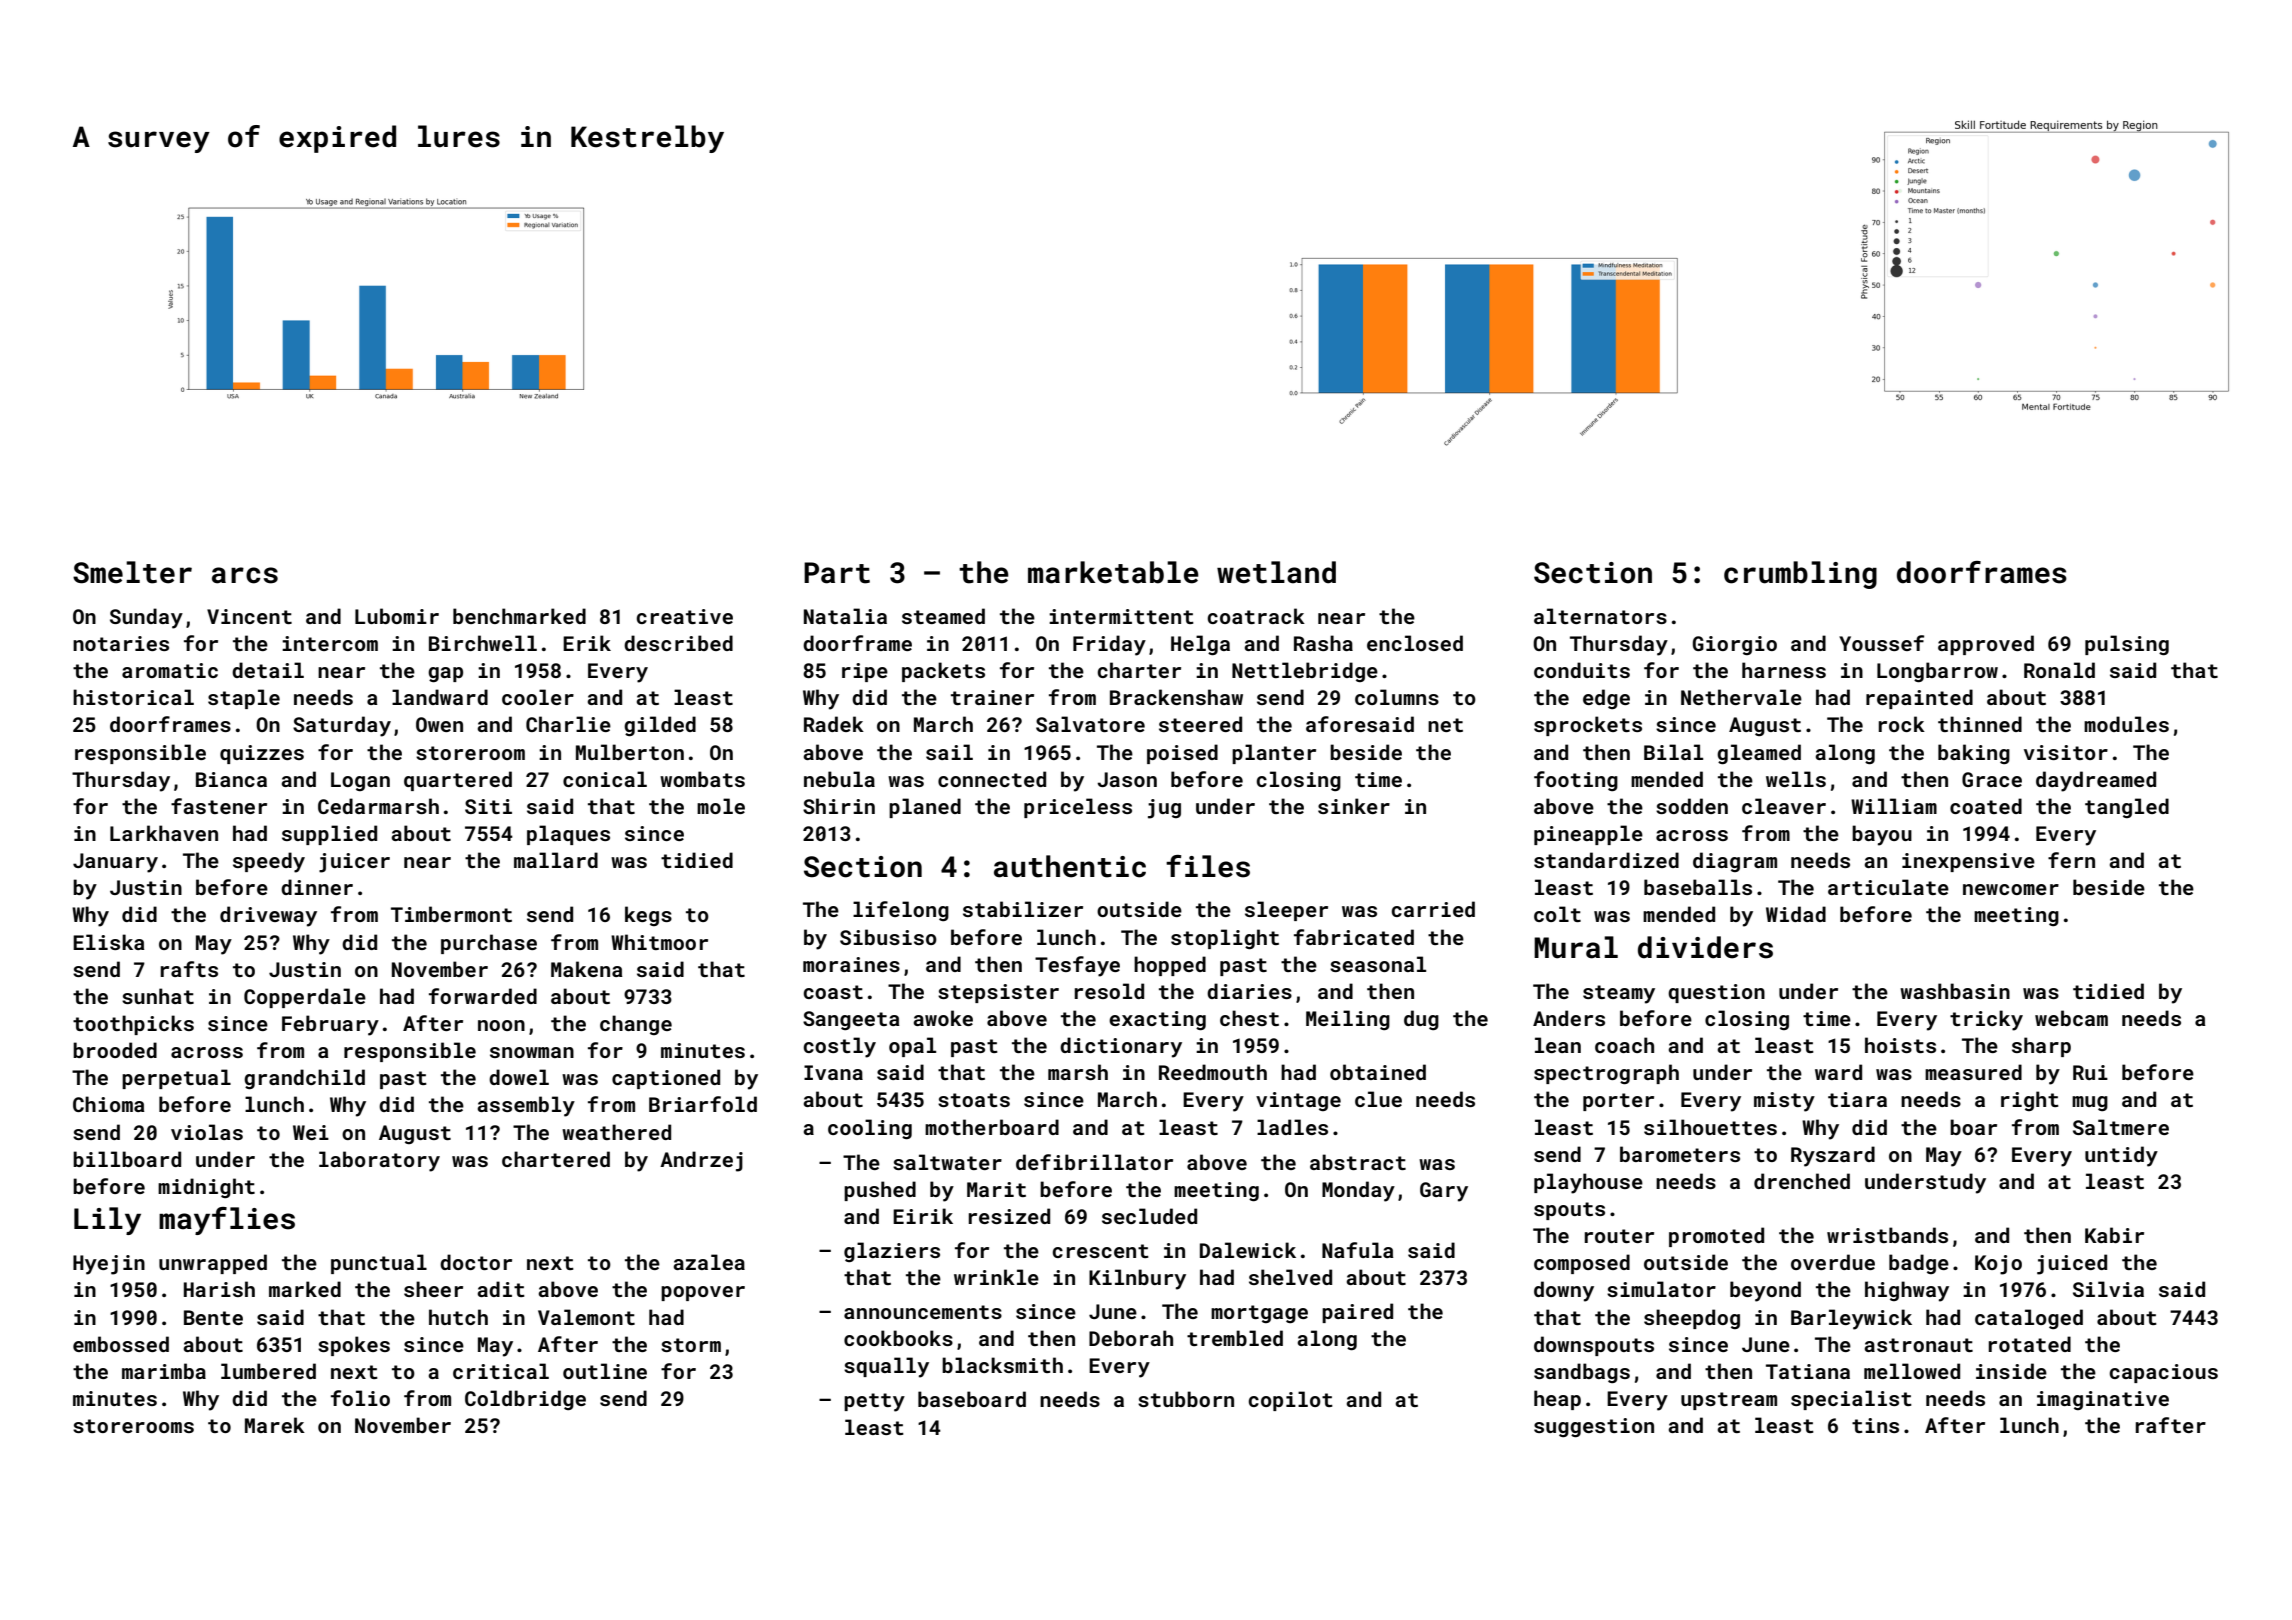 Image resolution: width=2292 pixels, height=1620 pixels. Describe the element at coordinates (1276, 572) in the screenshot. I see `wetland` at that location.
